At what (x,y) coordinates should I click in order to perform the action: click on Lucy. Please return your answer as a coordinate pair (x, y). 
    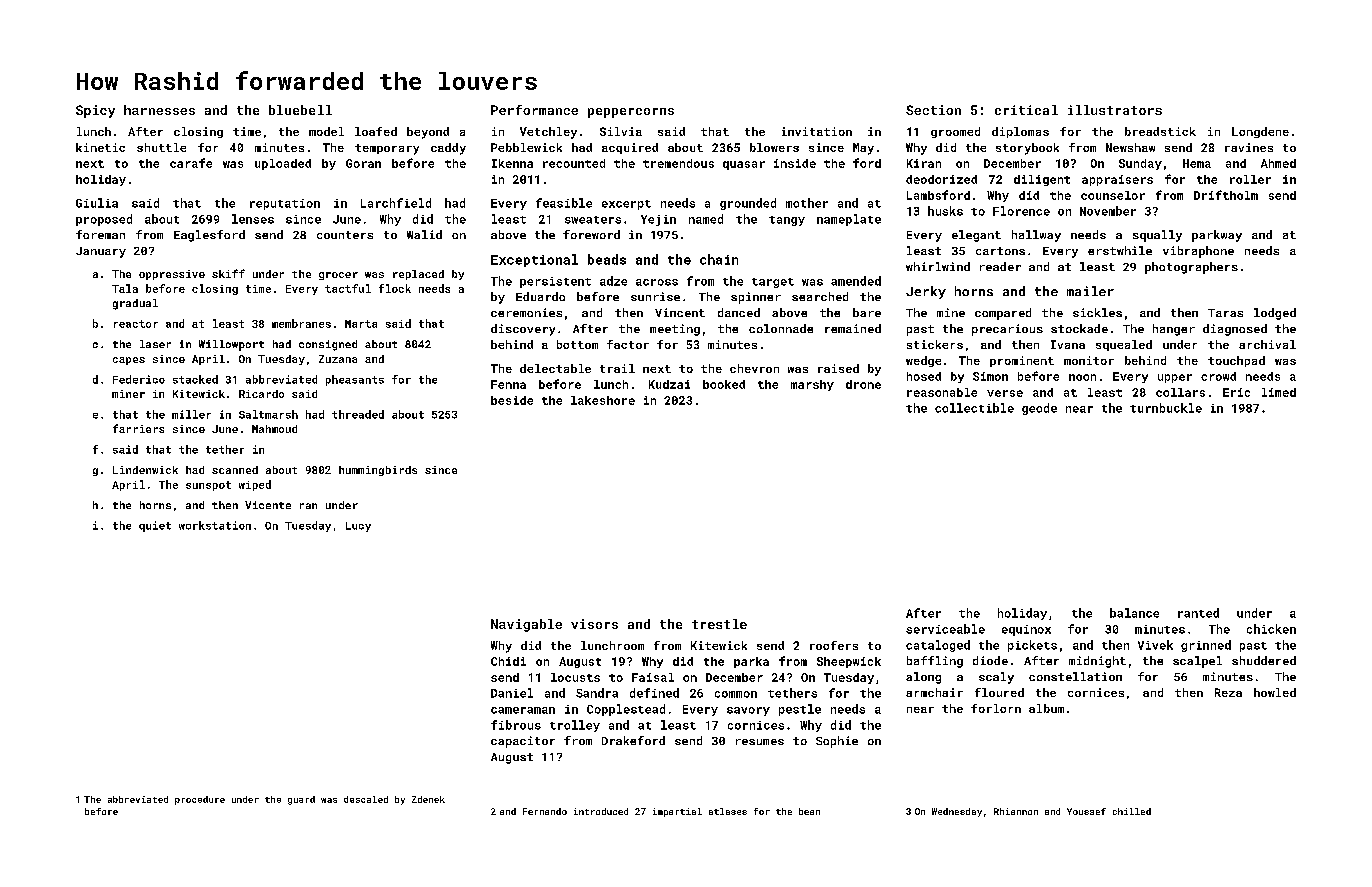
    Looking at the image, I should click on (358, 527).
